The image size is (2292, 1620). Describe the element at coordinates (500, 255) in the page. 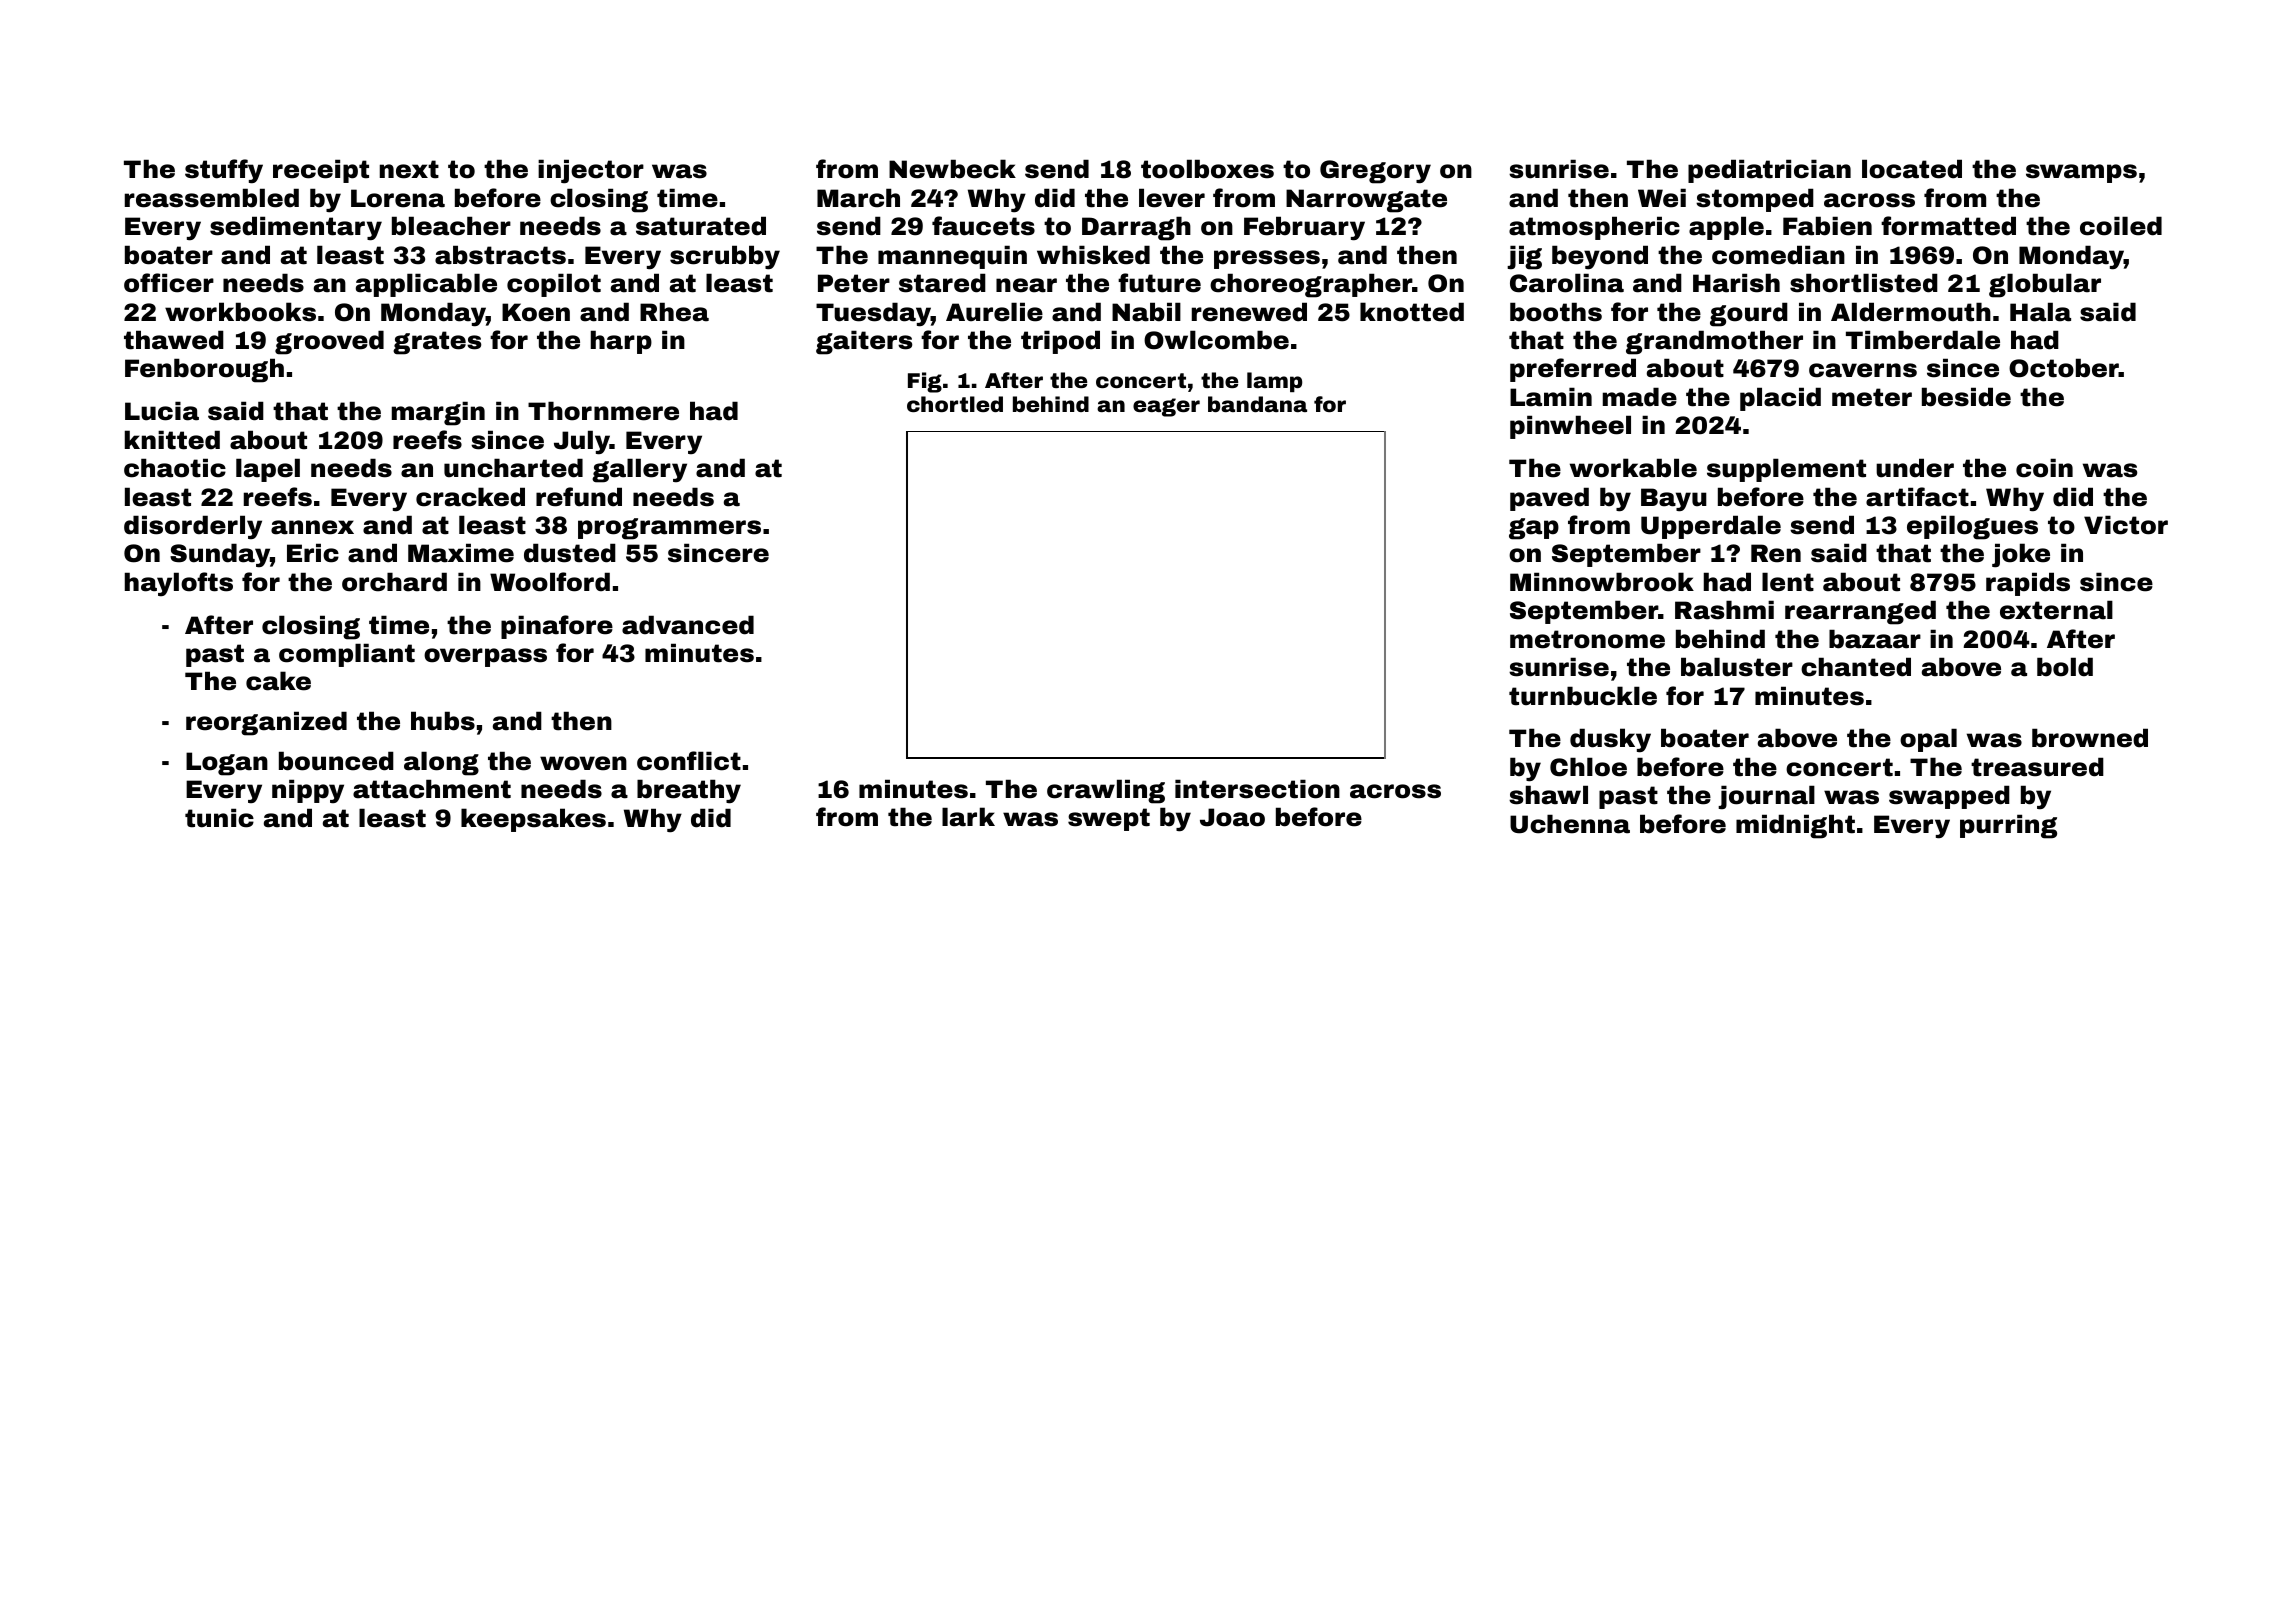

I see `abstracts` at that location.
